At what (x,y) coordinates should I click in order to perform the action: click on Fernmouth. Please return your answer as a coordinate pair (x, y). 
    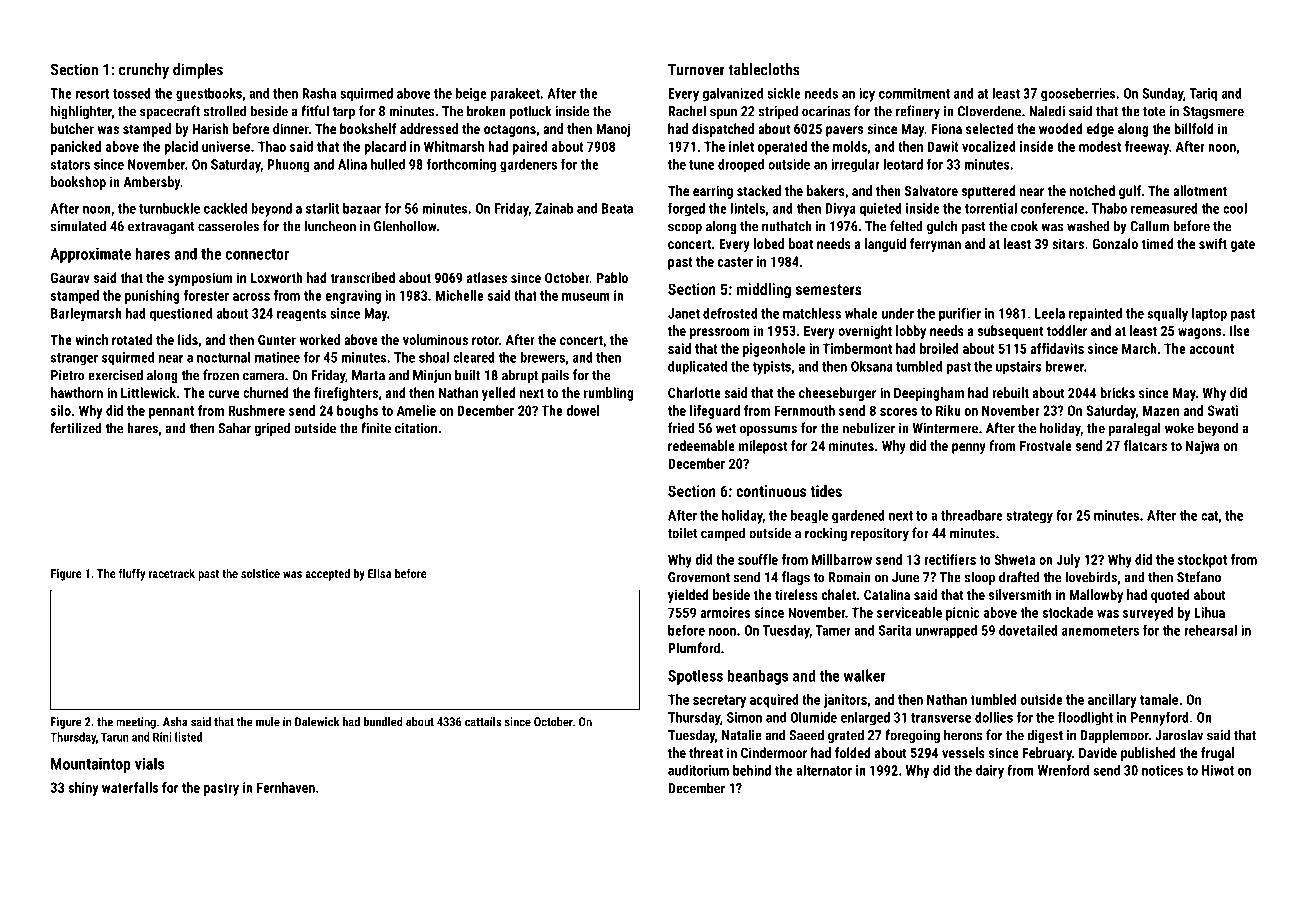
    Looking at the image, I should click on (805, 410).
